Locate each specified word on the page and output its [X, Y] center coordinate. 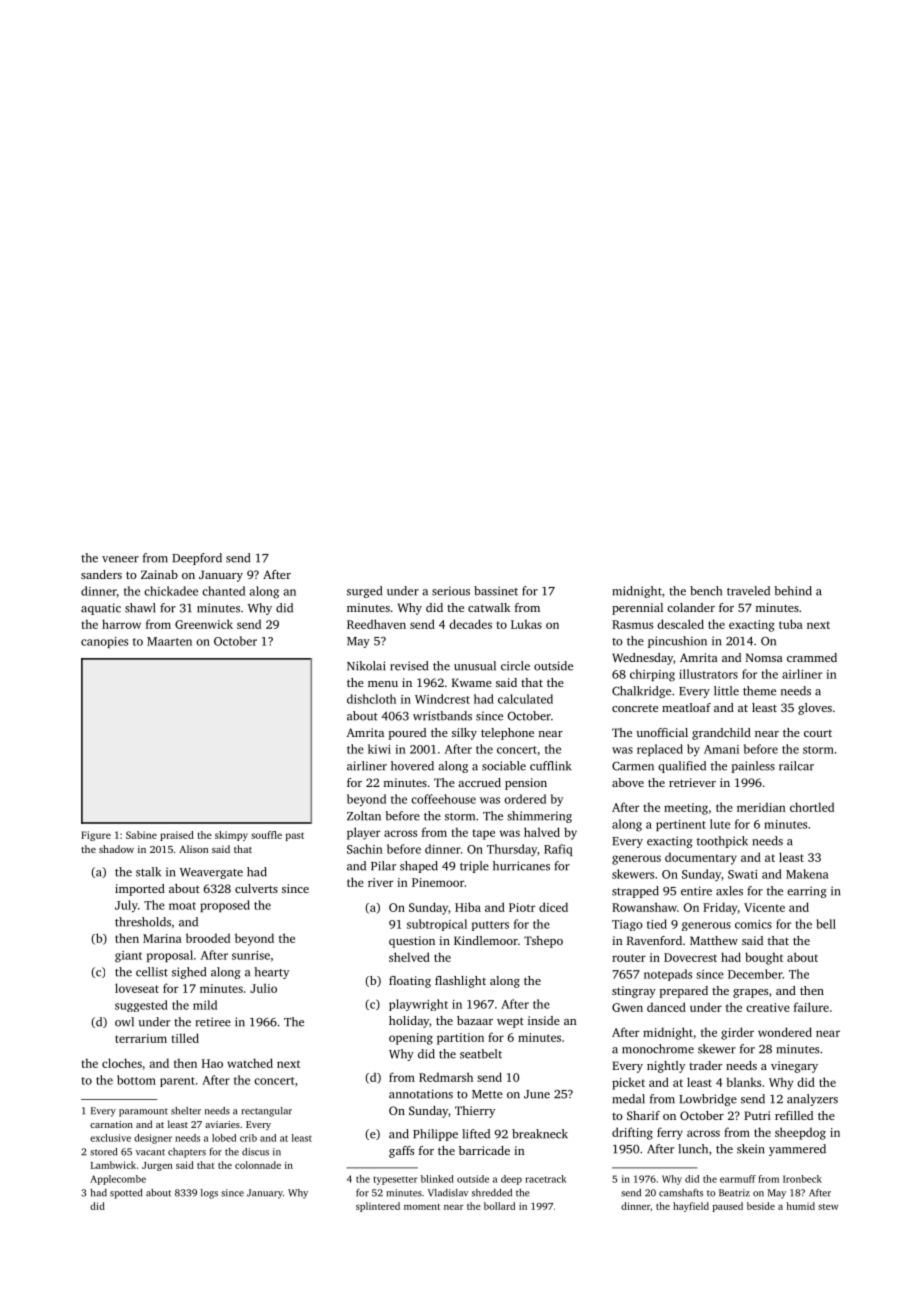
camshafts [681, 1193]
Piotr [522, 907]
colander [691, 607]
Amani [721, 749]
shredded [492, 1193]
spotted [126, 1194]
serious [451, 591]
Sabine [141, 835]
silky [464, 734]
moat [182, 906]
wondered [785, 1032]
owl [124, 1022]
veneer [120, 559]
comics [753, 924]
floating [410, 982]
